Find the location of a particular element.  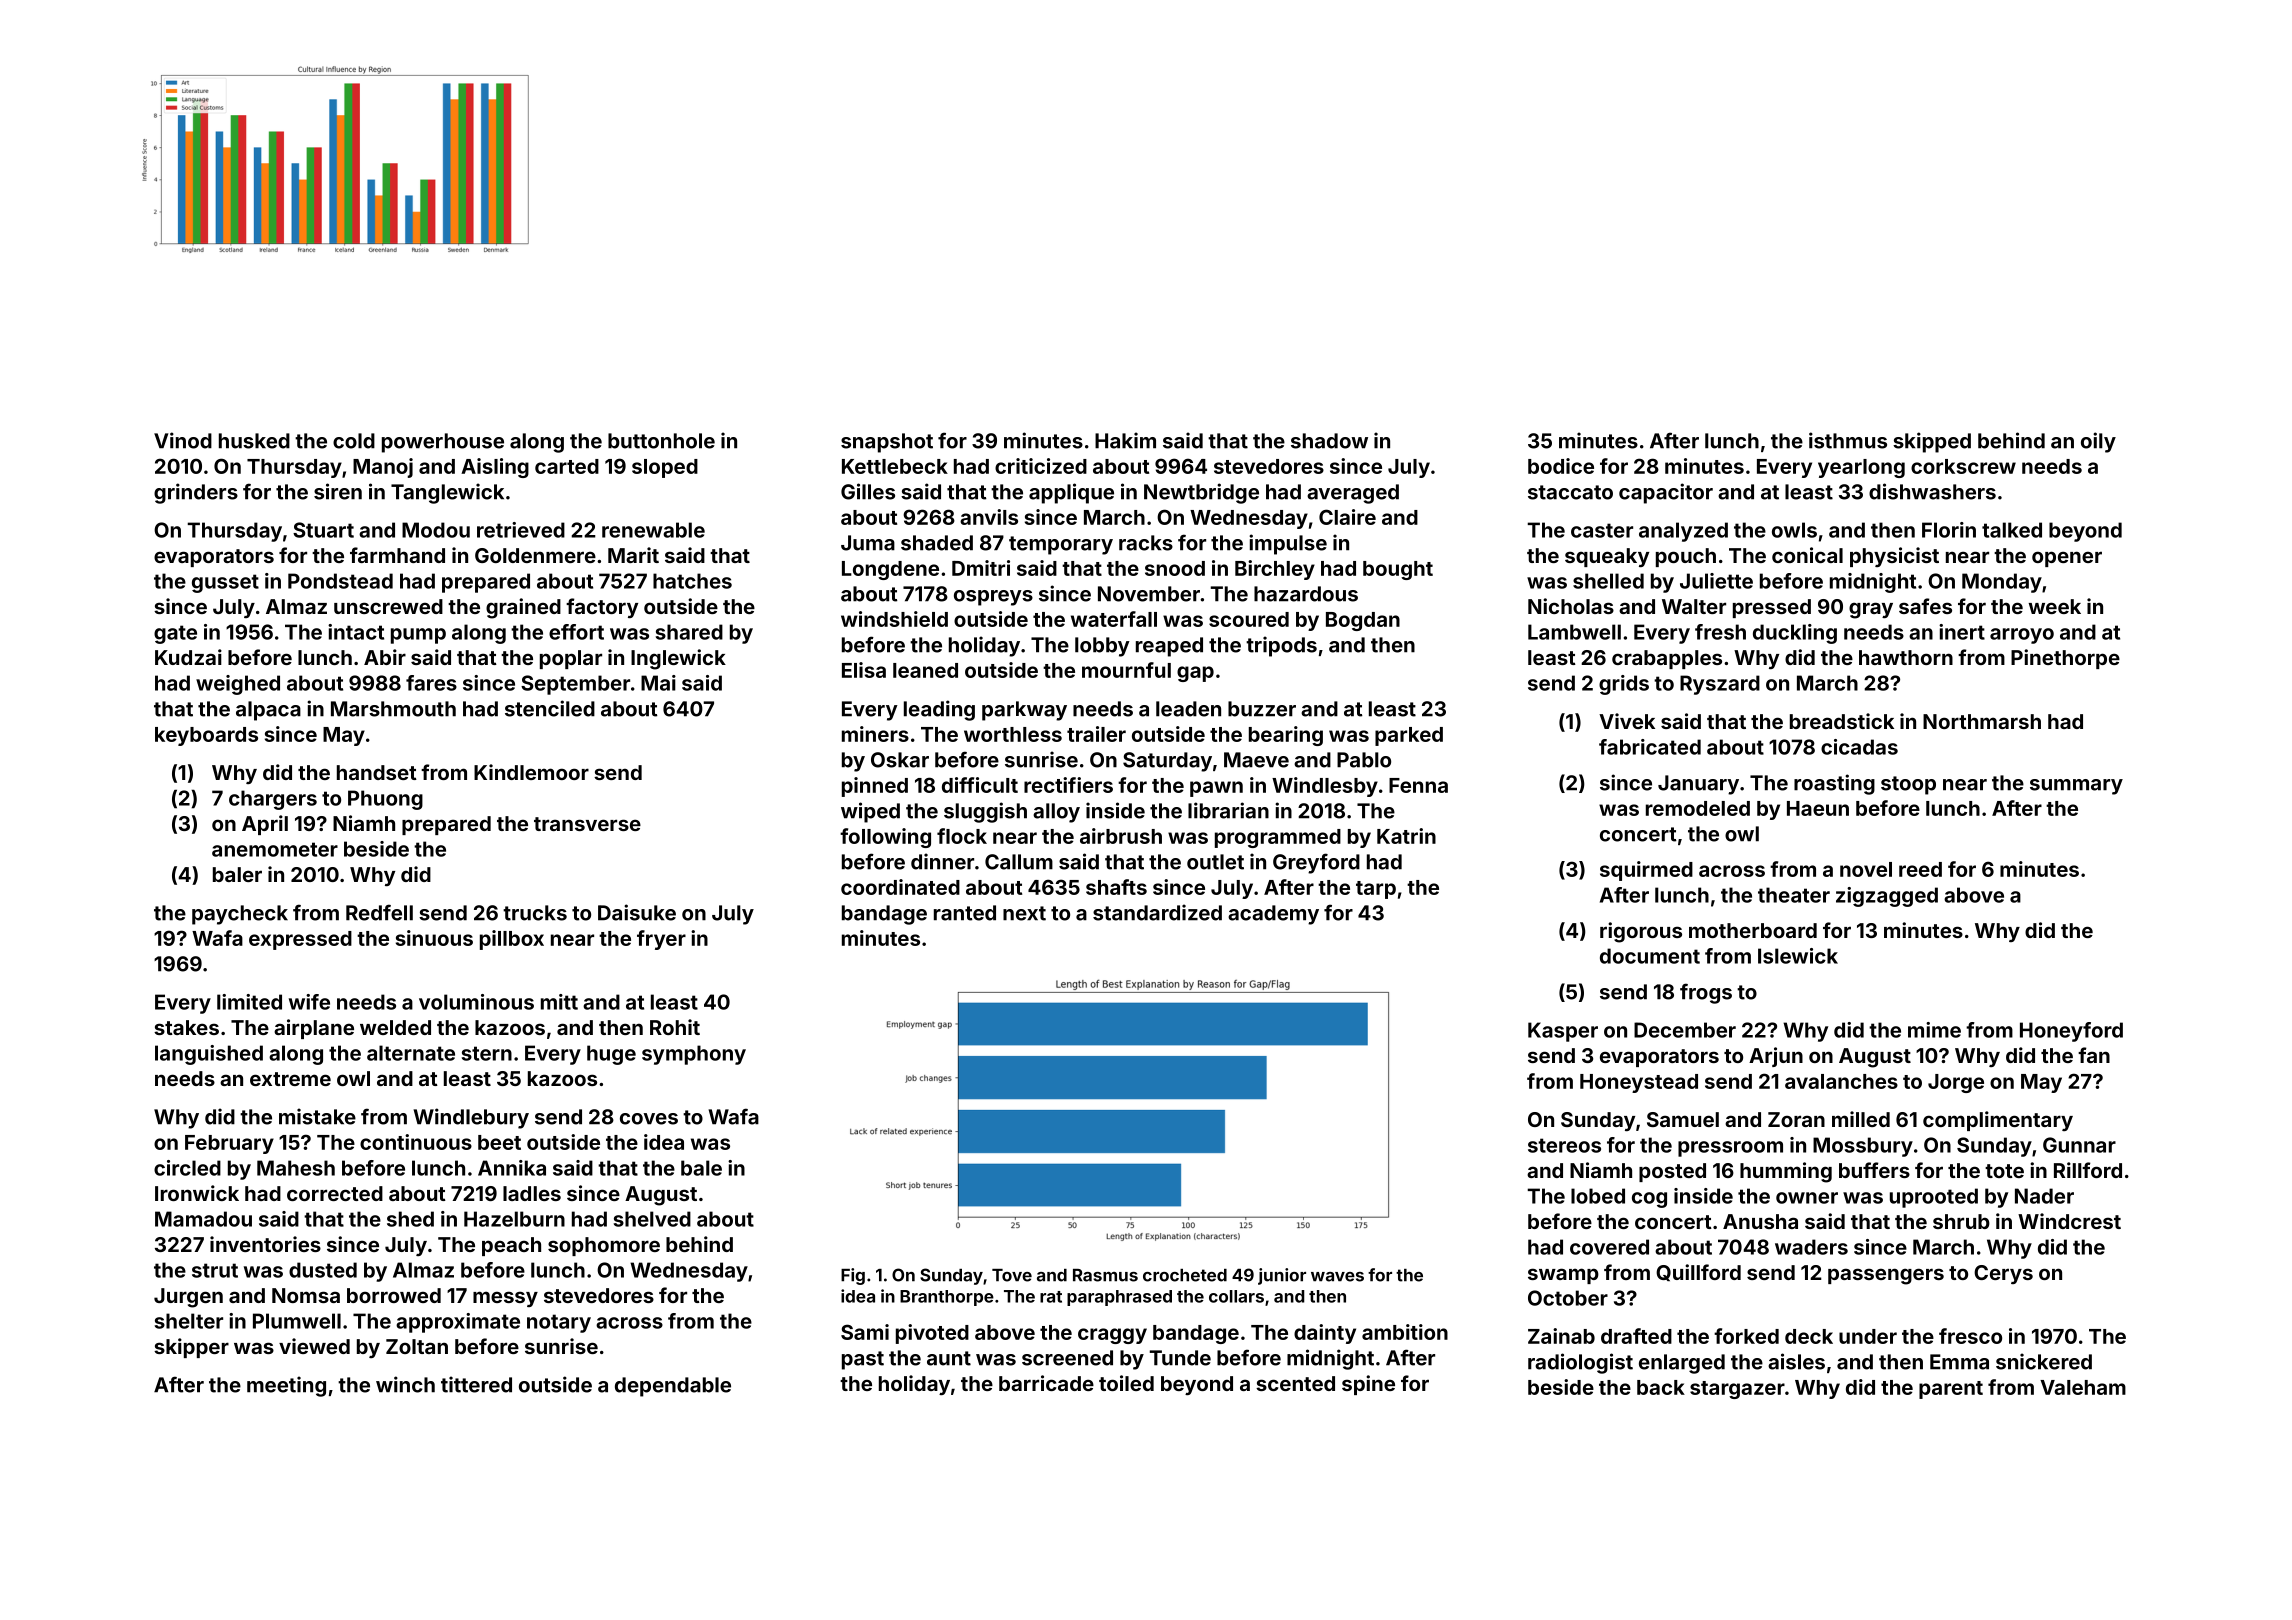

Kindlemoor is located at coordinates (531, 772).
